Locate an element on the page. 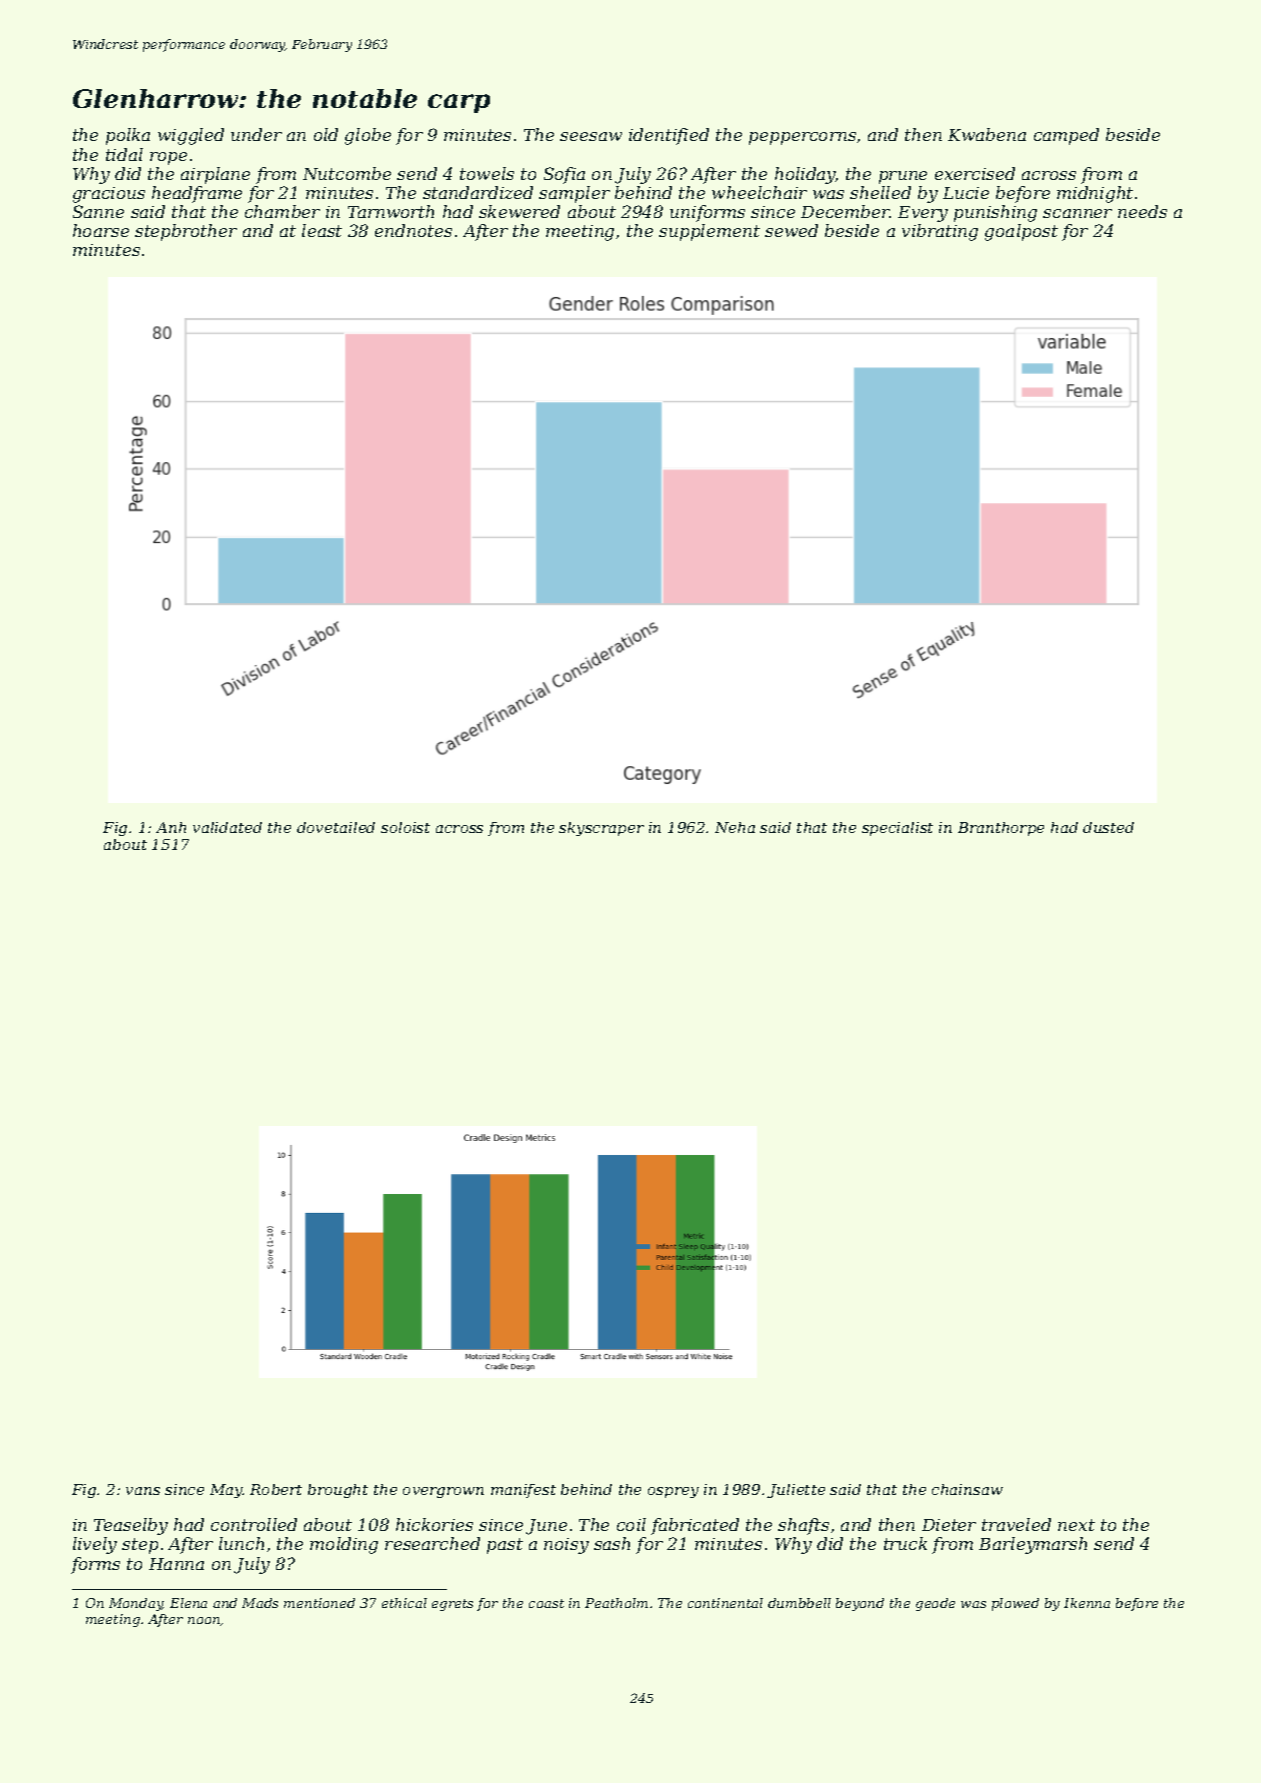 Image resolution: width=1261 pixels, height=1783 pixels. under is located at coordinates (256, 134).
